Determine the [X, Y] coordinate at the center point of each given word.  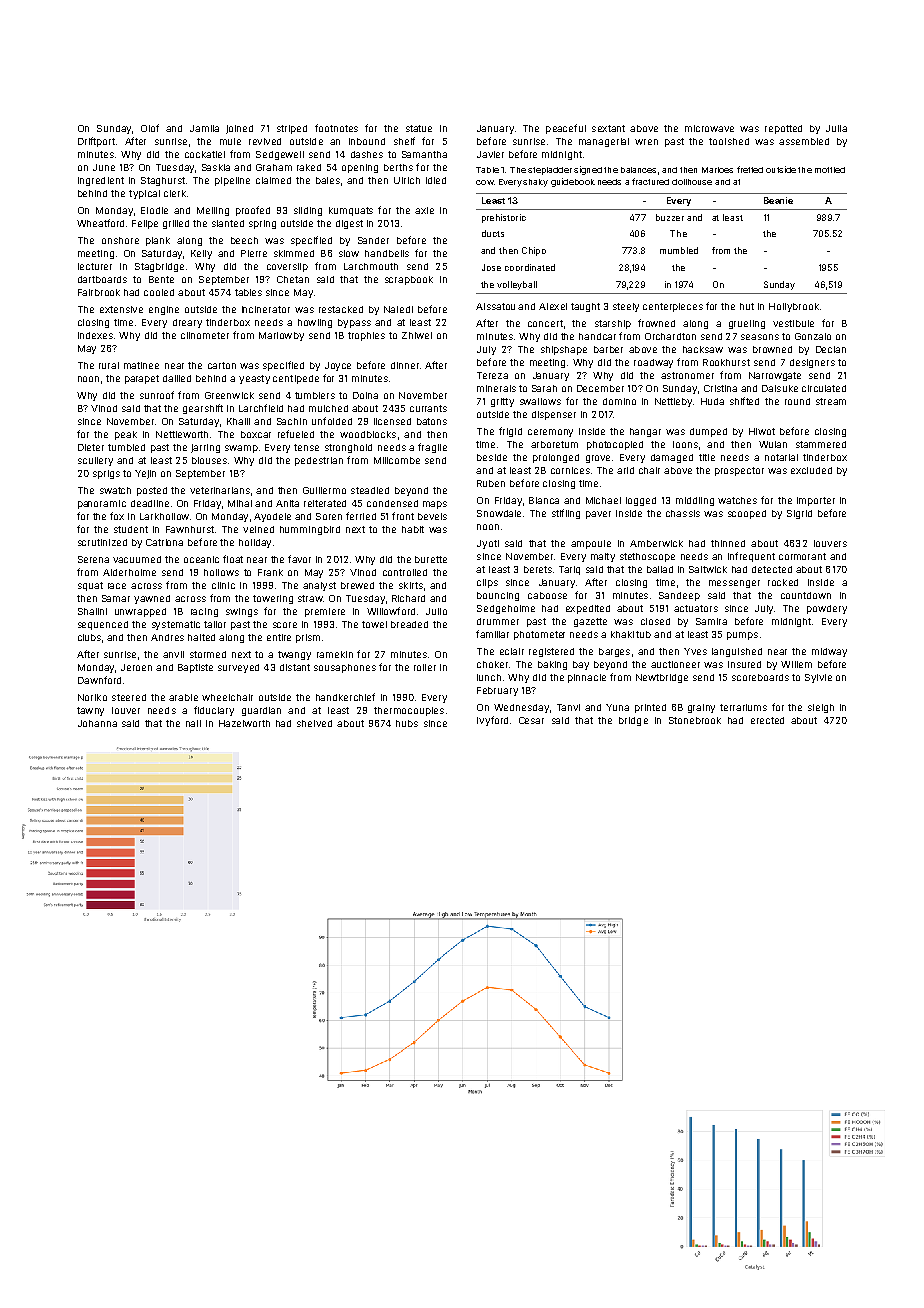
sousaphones [345, 668]
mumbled [679, 250]
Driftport [96, 142]
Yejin [145, 474]
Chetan [293, 279]
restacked [341, 309]
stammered [821, 444]
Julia [836, 128]
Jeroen [136, 667]
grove [598, 459]
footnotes [336, 128]
